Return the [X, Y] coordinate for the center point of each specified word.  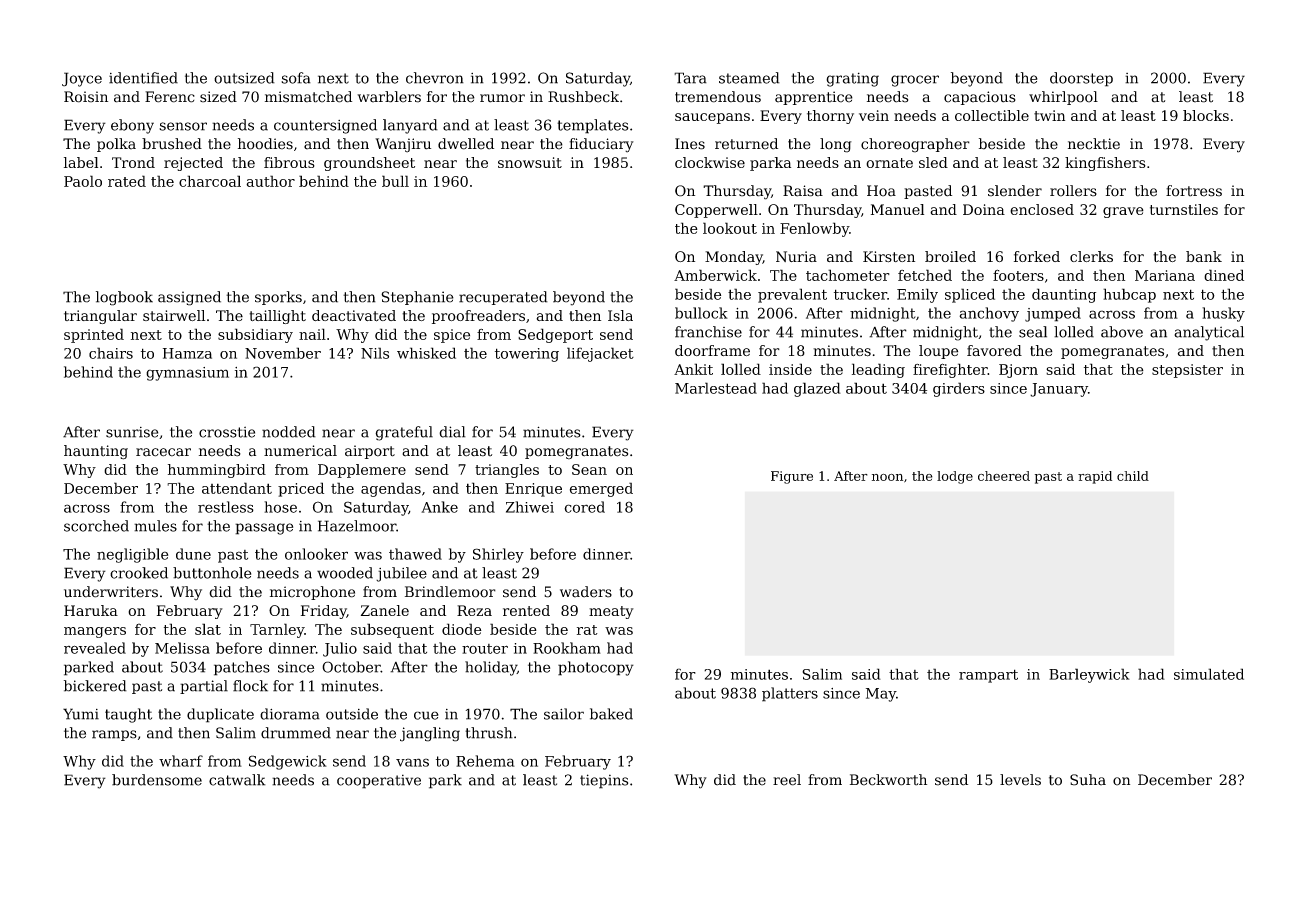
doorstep [1081, 79]
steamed [749, 78]
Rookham [567, 648]
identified [143, 78]
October [351, 667]
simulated [1209, 674]
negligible [132, 555]
